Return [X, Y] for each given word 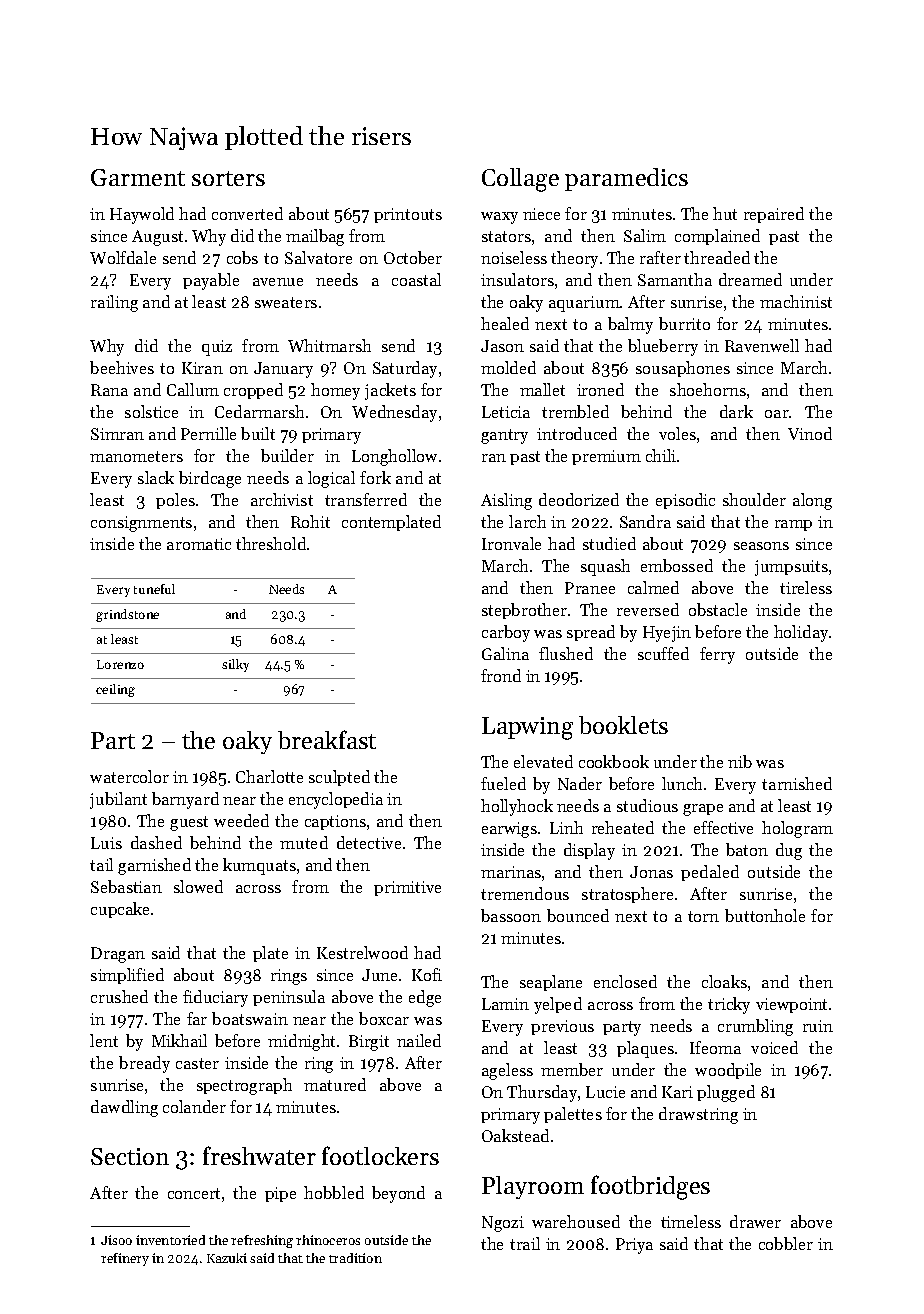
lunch [682, 783]
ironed [600, 389]
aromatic [199, 544]
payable [211, 281]
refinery [125, 1259]
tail [101, 864]
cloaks [724, 981]
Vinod [810, 433]
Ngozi [503, 1224]
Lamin [505, 1004]
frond [501, 675]
